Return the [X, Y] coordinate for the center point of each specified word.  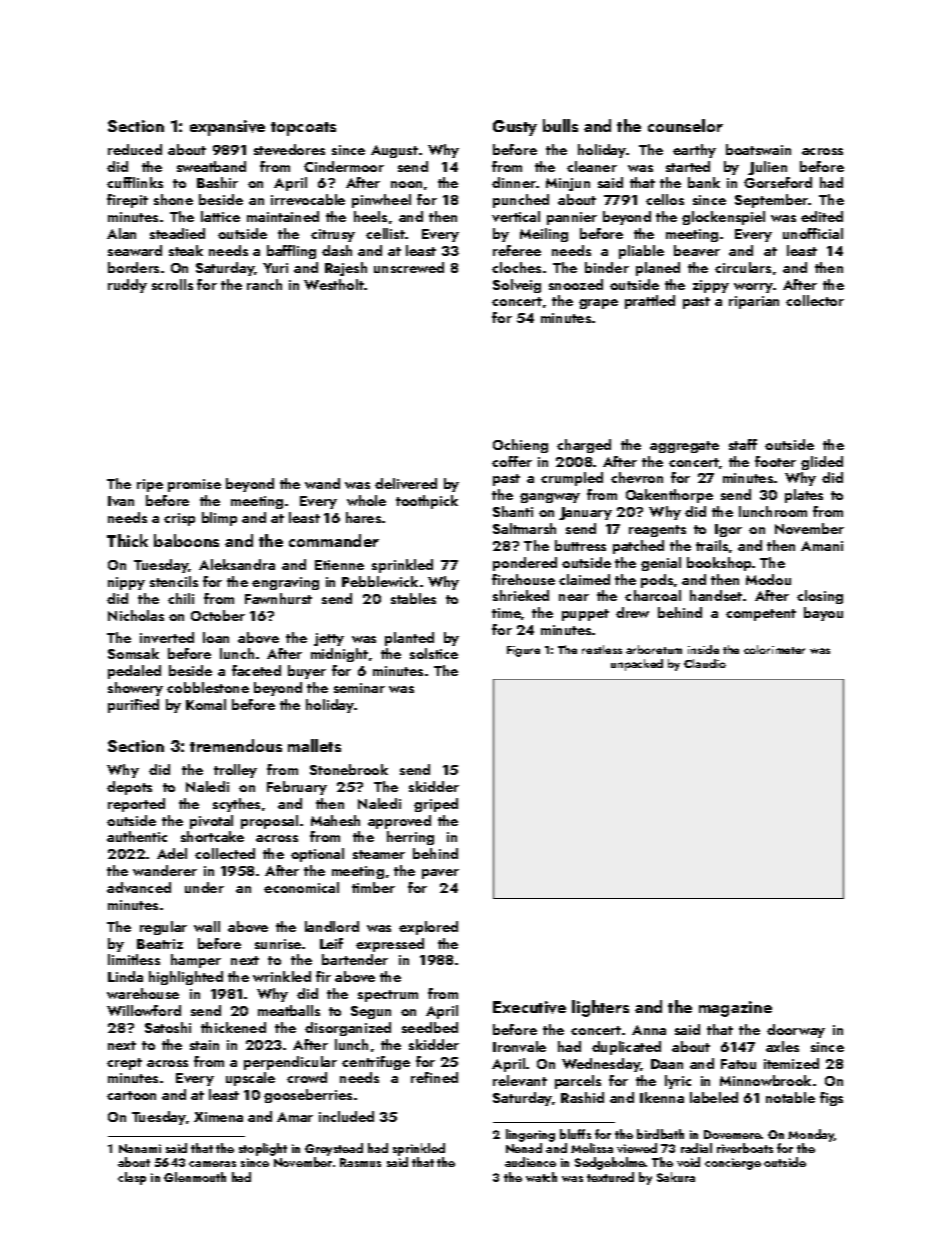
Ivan [121, 501]
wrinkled [282, 976]
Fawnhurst [278, 598]
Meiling [544, 235]
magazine [735, 1009]
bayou [823, 614]
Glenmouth [195, 1177]
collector [815, 300]
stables [413, 598]
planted [409, 639]
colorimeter [774, 649]
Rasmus [360, 1162]
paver [440, 874]
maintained [283, 216]
